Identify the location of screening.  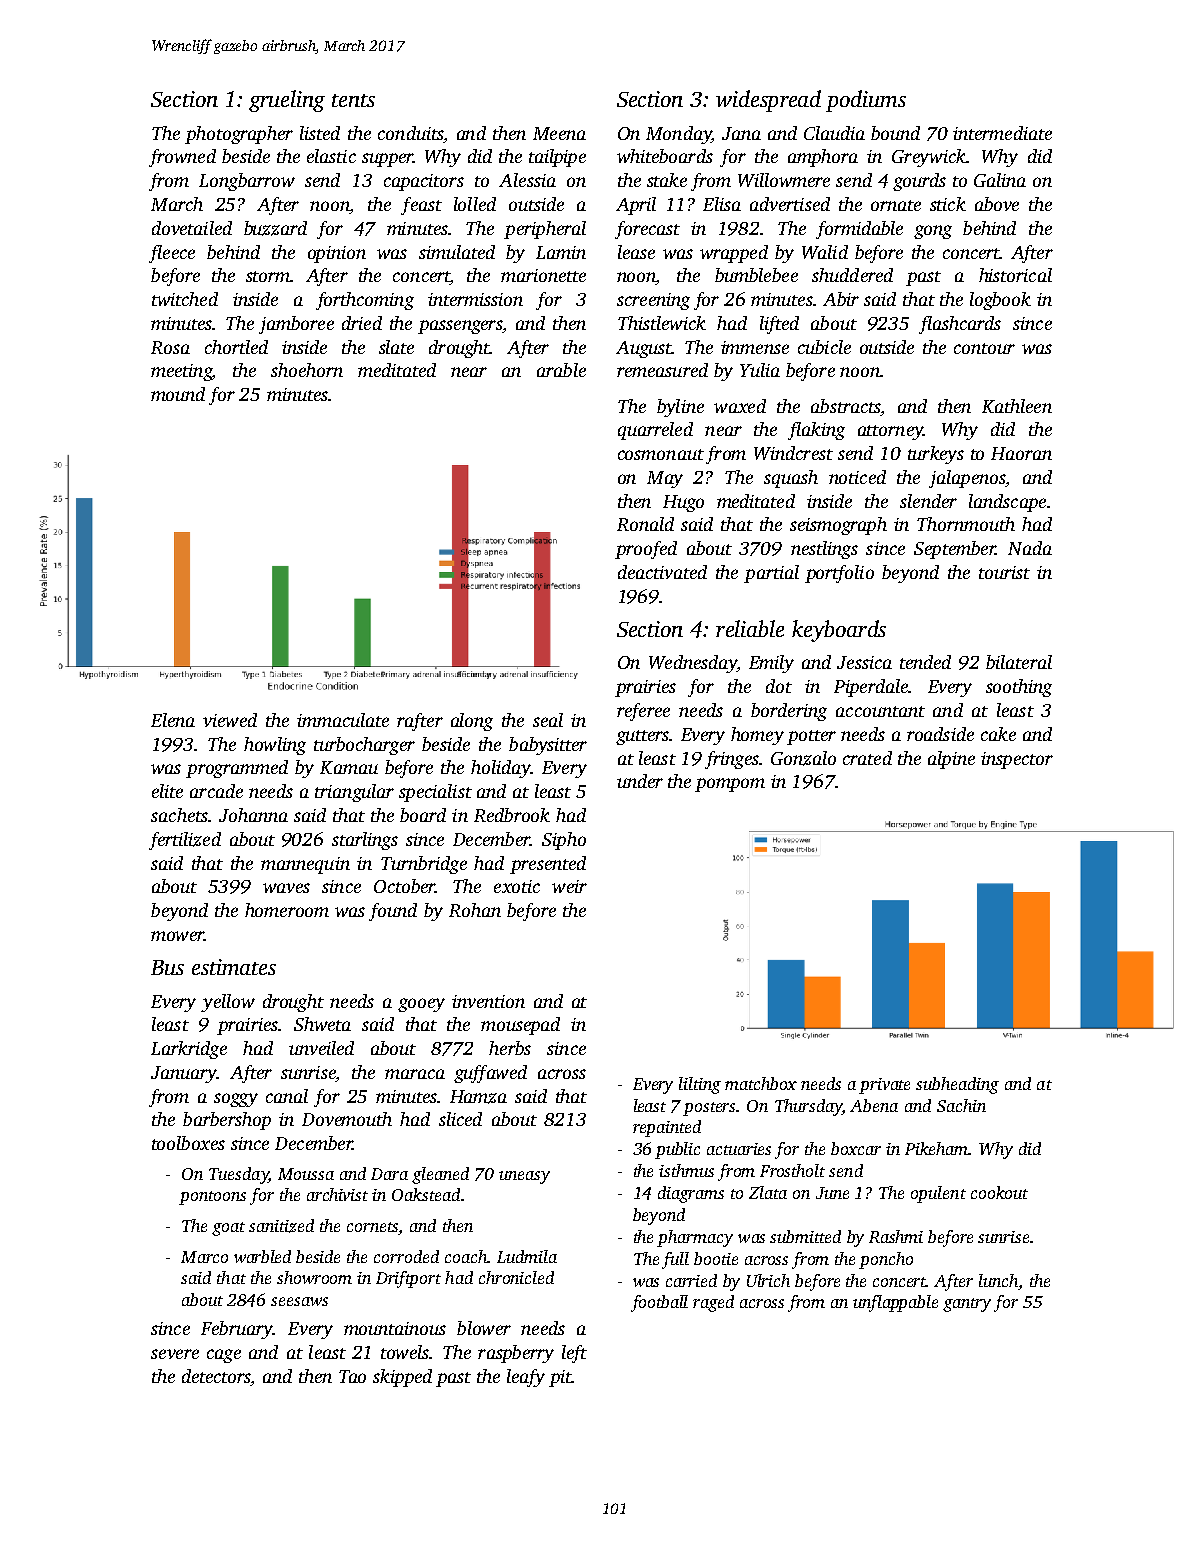
(653, 301).
